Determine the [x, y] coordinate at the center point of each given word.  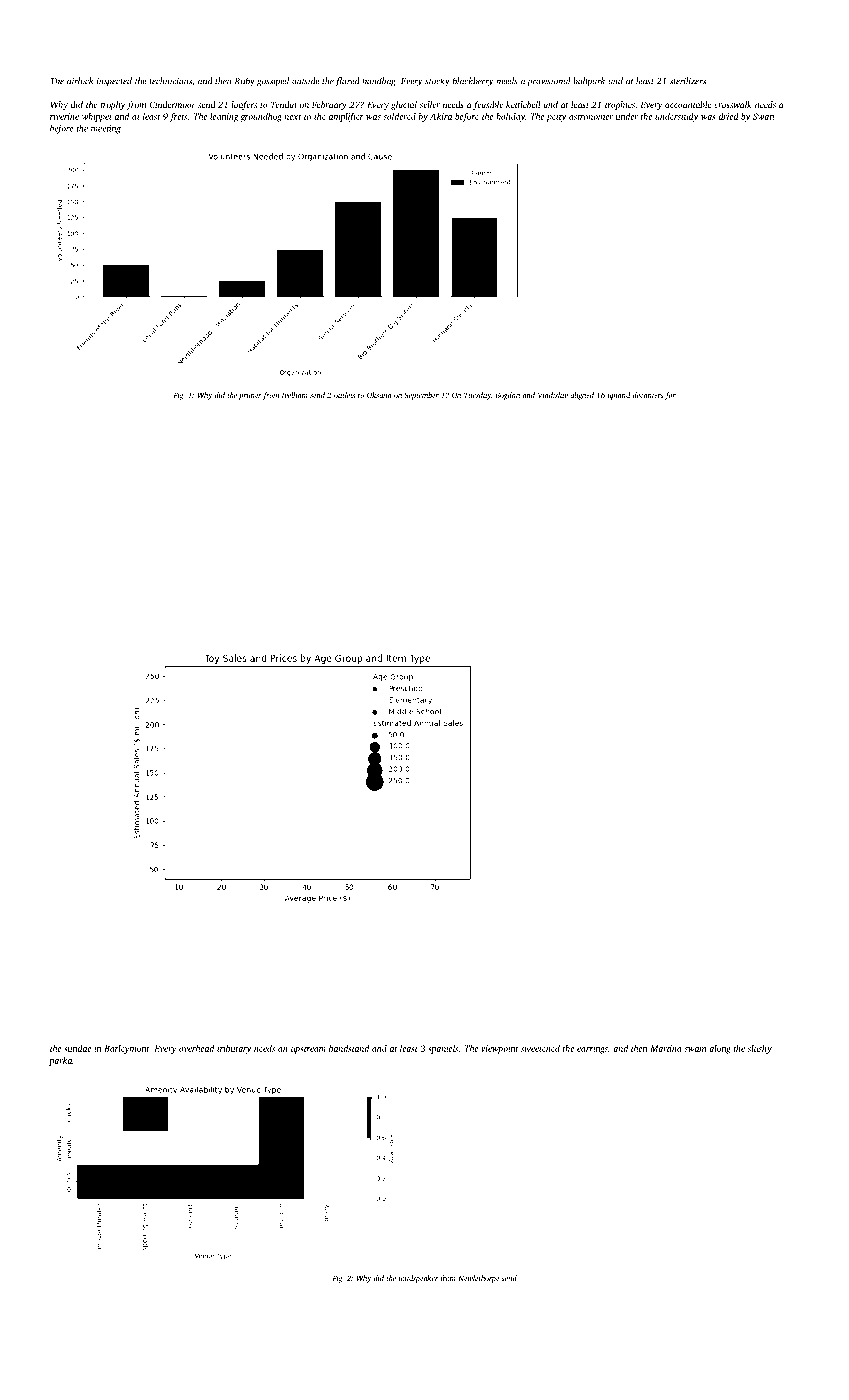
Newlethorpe [478, 1279]
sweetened [540, 1048]
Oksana [379, 395]
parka [60, 1061]
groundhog [261, 117]
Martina [666, 1048]
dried [729, 116]
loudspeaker [418, 1279]
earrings [592, 1049]
